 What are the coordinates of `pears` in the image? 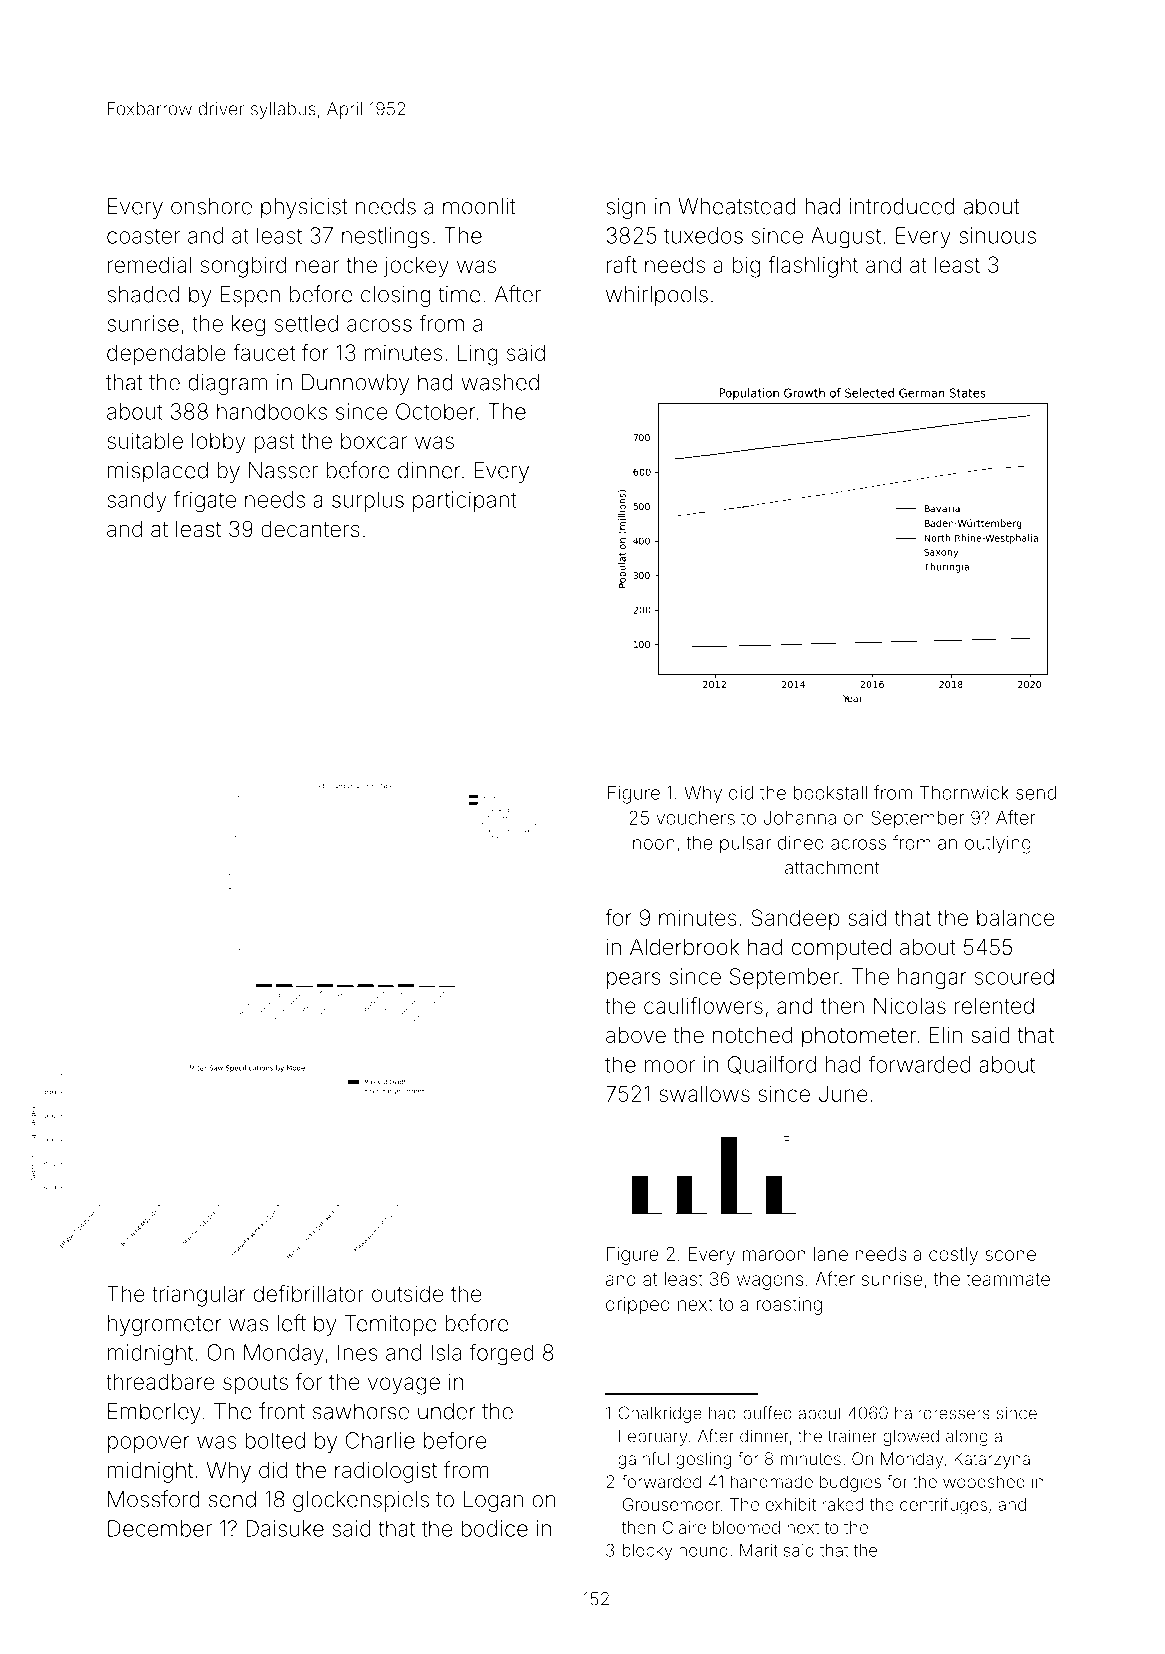 It's located at (634, 980).
